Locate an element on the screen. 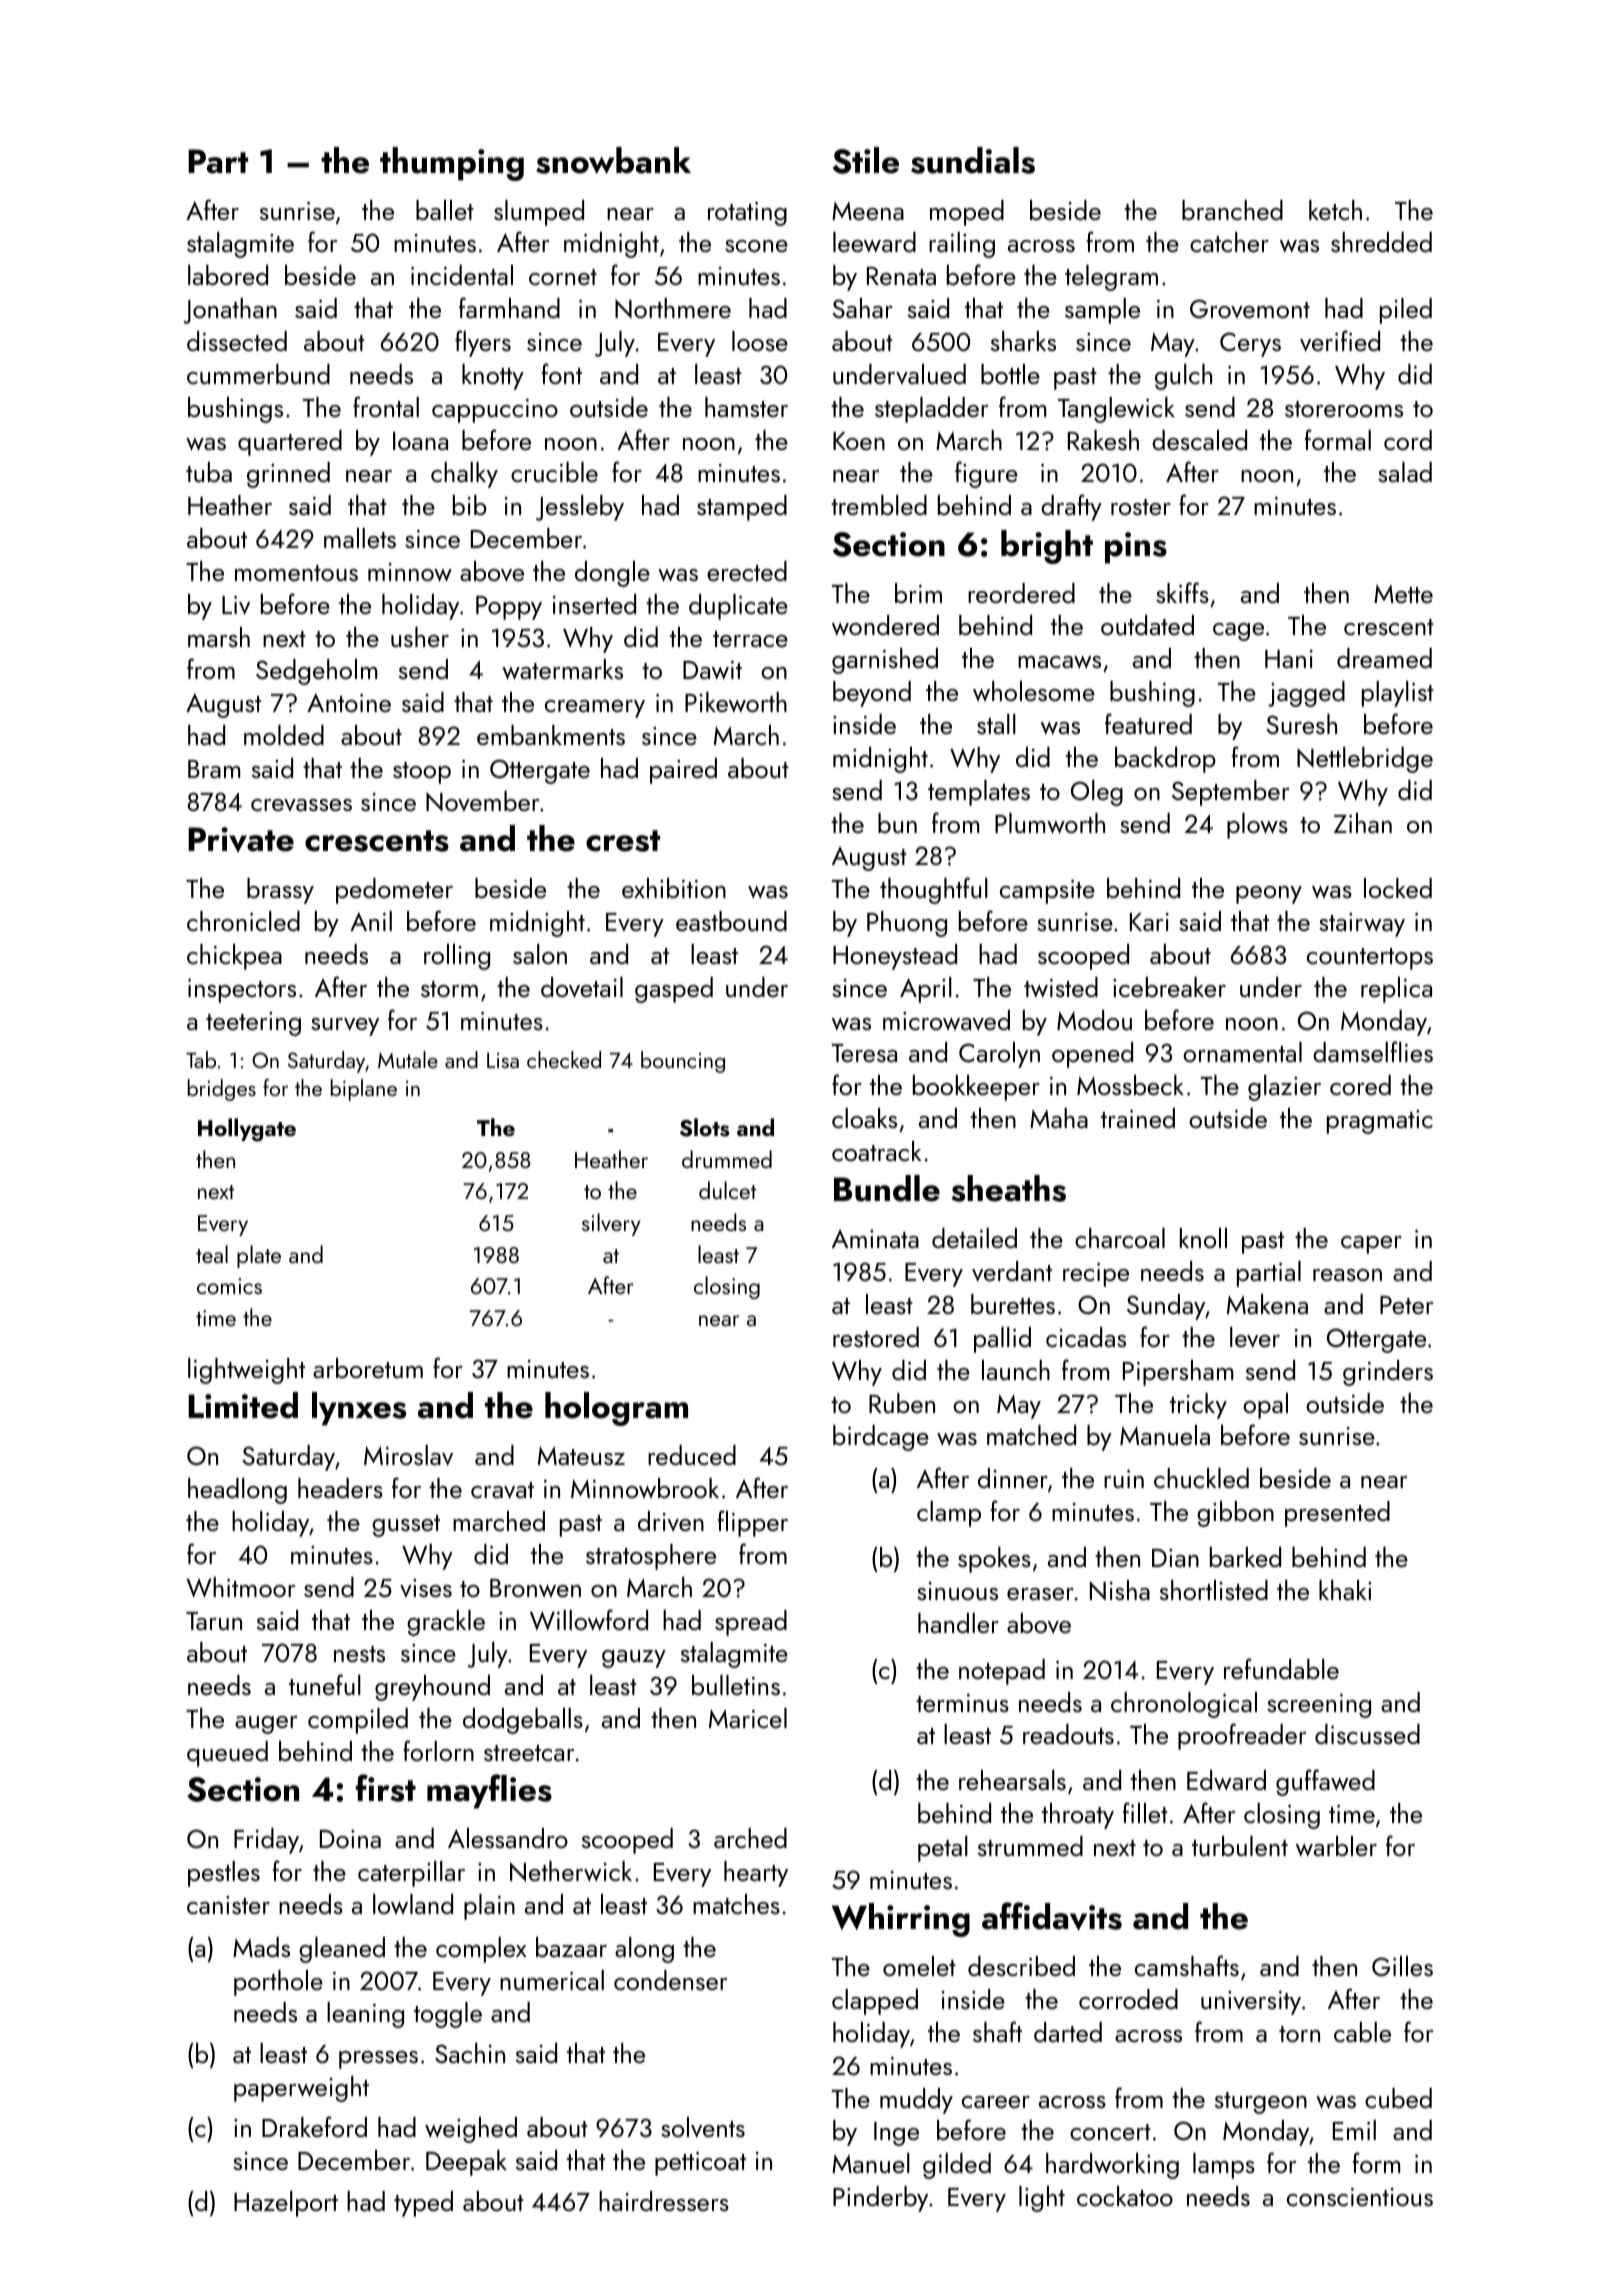  snowbank is located at coordinates (613, 160).
